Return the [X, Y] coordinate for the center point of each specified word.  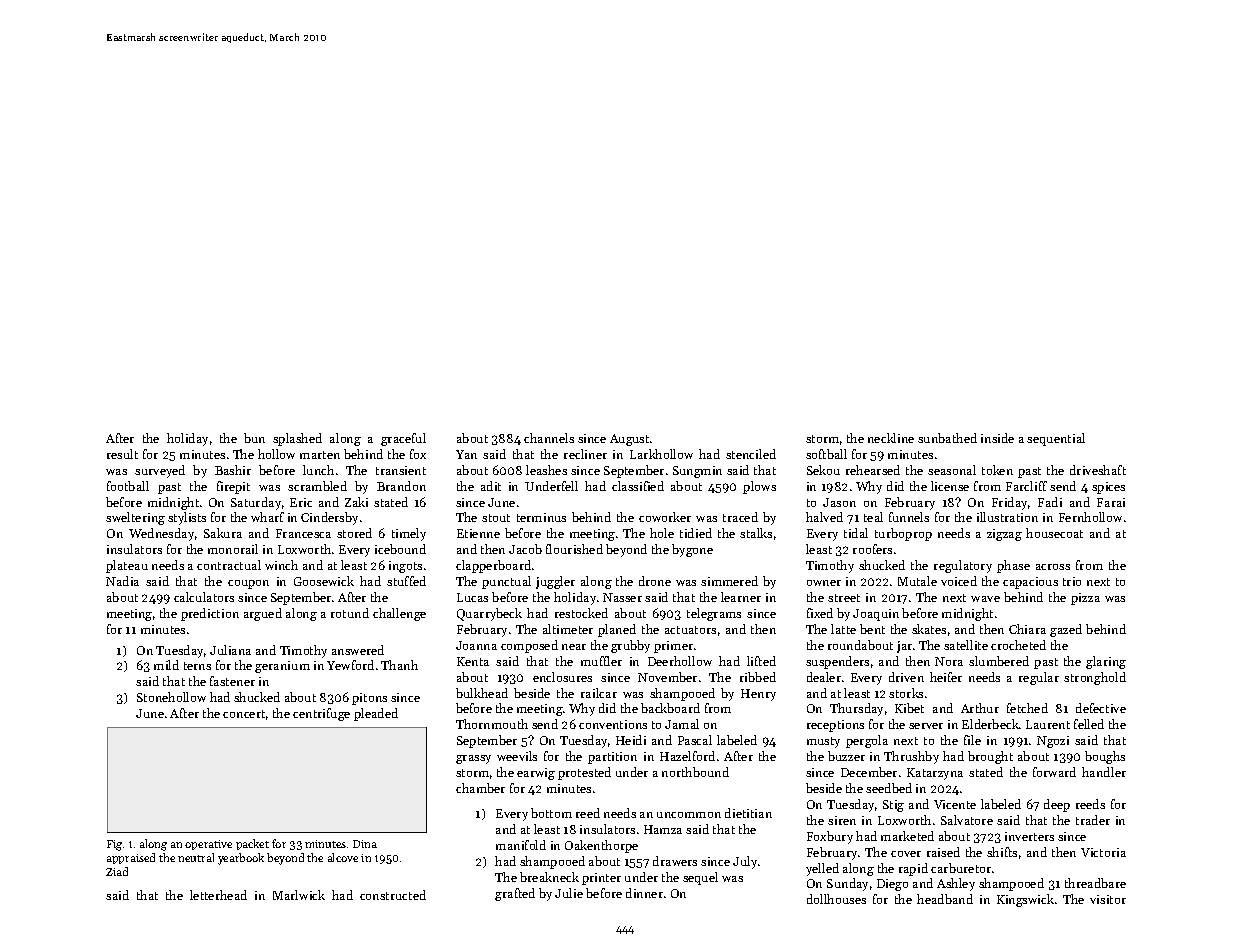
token [997, 470]
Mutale [917, 581]
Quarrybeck [489, 614]
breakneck [549, 877]
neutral [196, 857]
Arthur [980, 708]
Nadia [122, 581]
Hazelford [687, 756]
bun [254, 438]
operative [208, 845]
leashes [546, 470]
